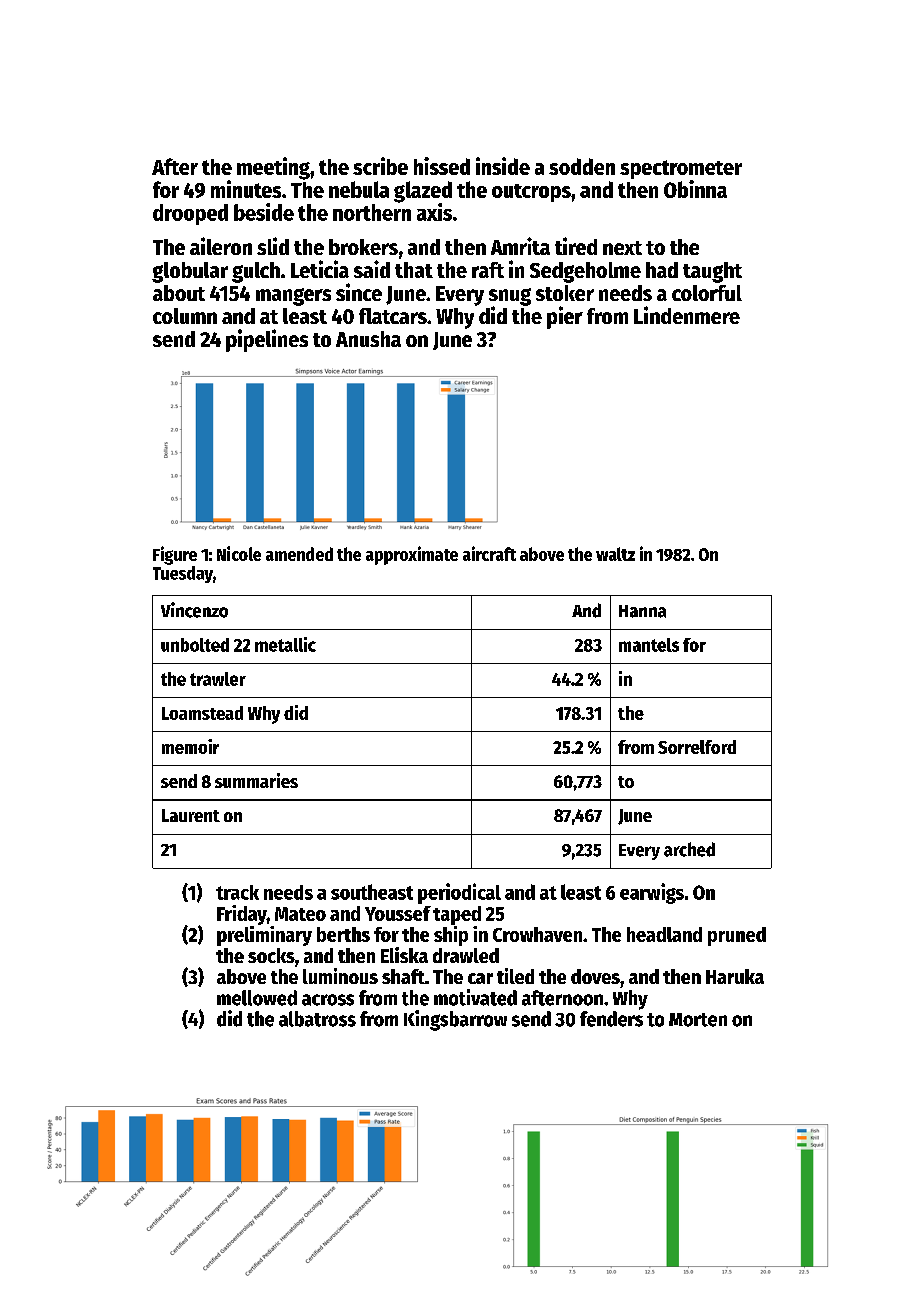 This screenshot has height=1311, width=924. I want to click on Anusha, so click(368, 339).
